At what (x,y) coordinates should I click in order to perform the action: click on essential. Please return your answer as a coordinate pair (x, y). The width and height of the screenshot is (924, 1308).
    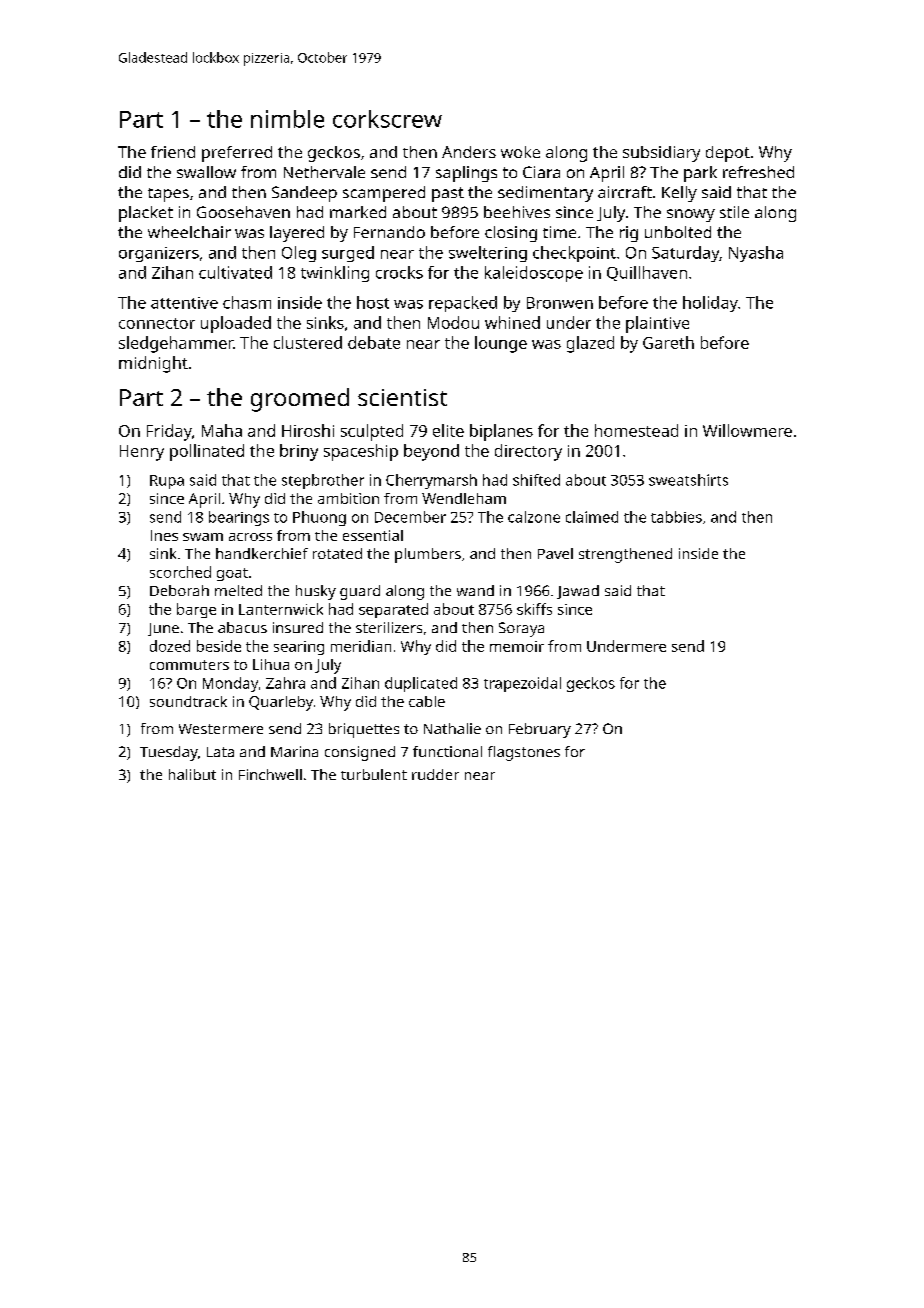
    Looking at the image, I should click on (373, 535).
